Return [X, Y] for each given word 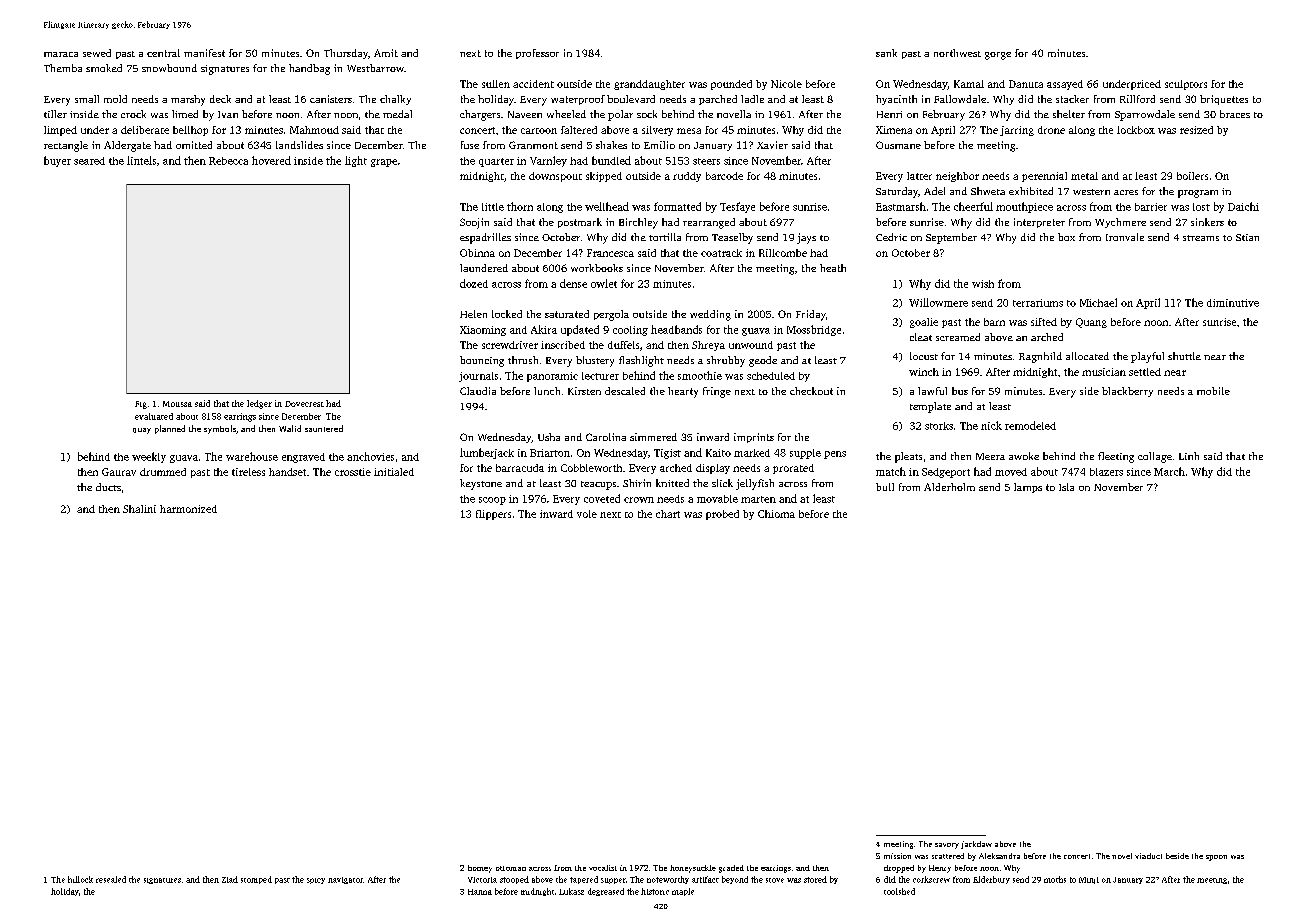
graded [731, 869]
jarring [1017, 131]
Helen [473, 314]
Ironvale [1125, 237]
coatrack [721, 253]
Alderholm [949, 487]
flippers [493, 515]
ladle [752, 99]
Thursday [346, 54]
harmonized [188, 509]
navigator [345, 880]
